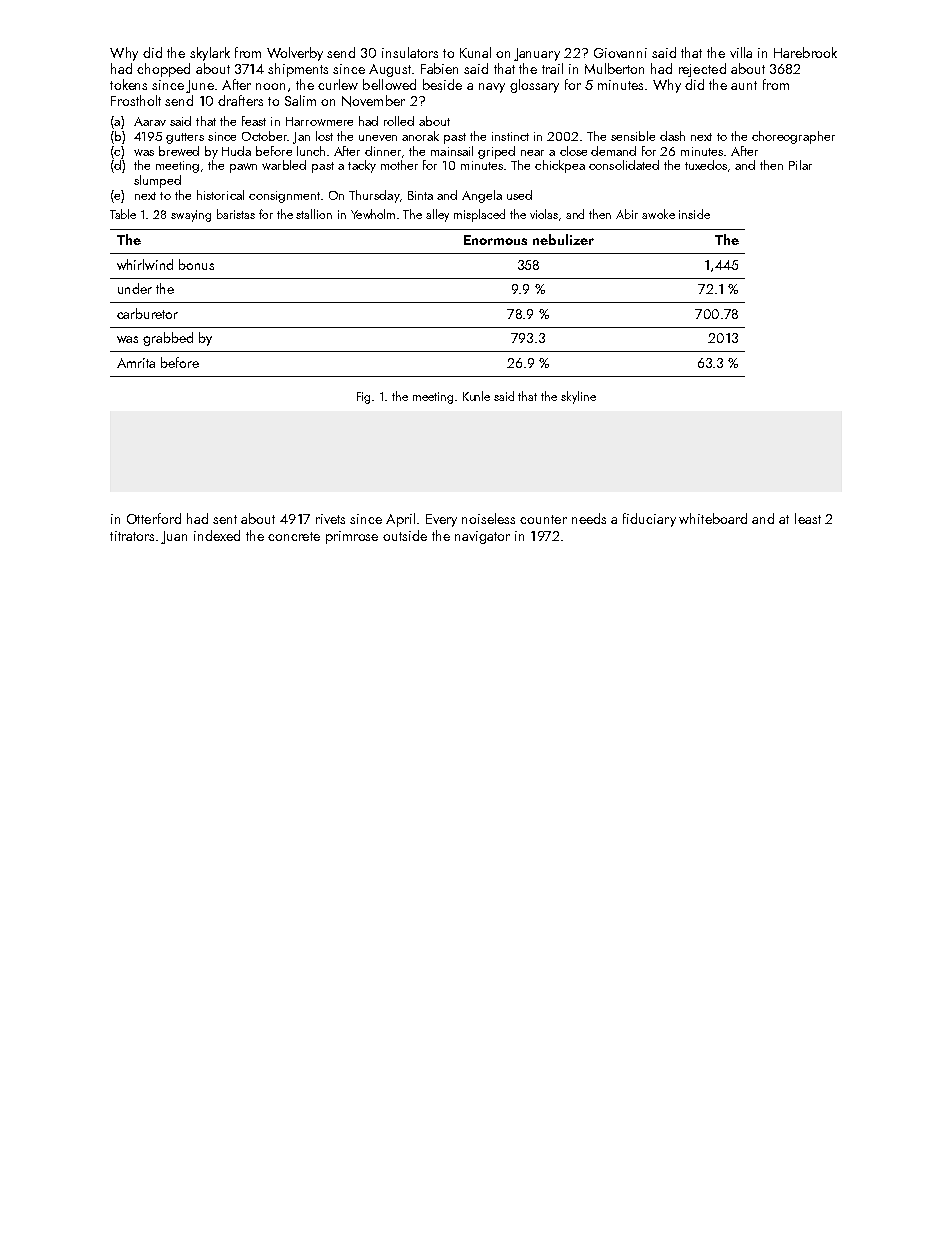 This page has height=1233, width=952. Describe the element at coordinates (495, 240) in the page. I see `Enormous` at that location.
